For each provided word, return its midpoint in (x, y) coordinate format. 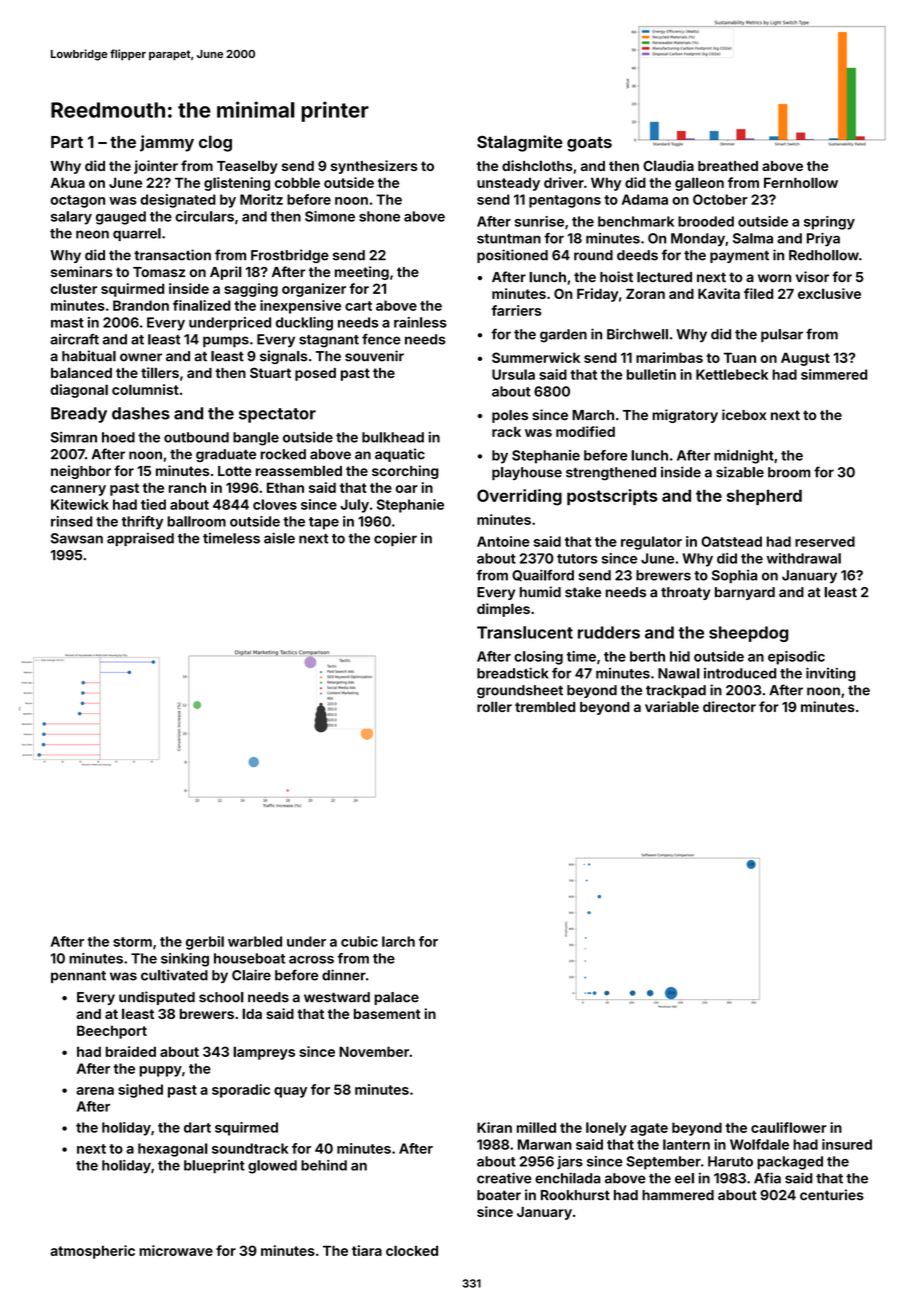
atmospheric (92, 1252)
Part (67, 142)
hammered (678, 1195)
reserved (825, 541)
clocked (412, 1250)
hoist (616, 276)
